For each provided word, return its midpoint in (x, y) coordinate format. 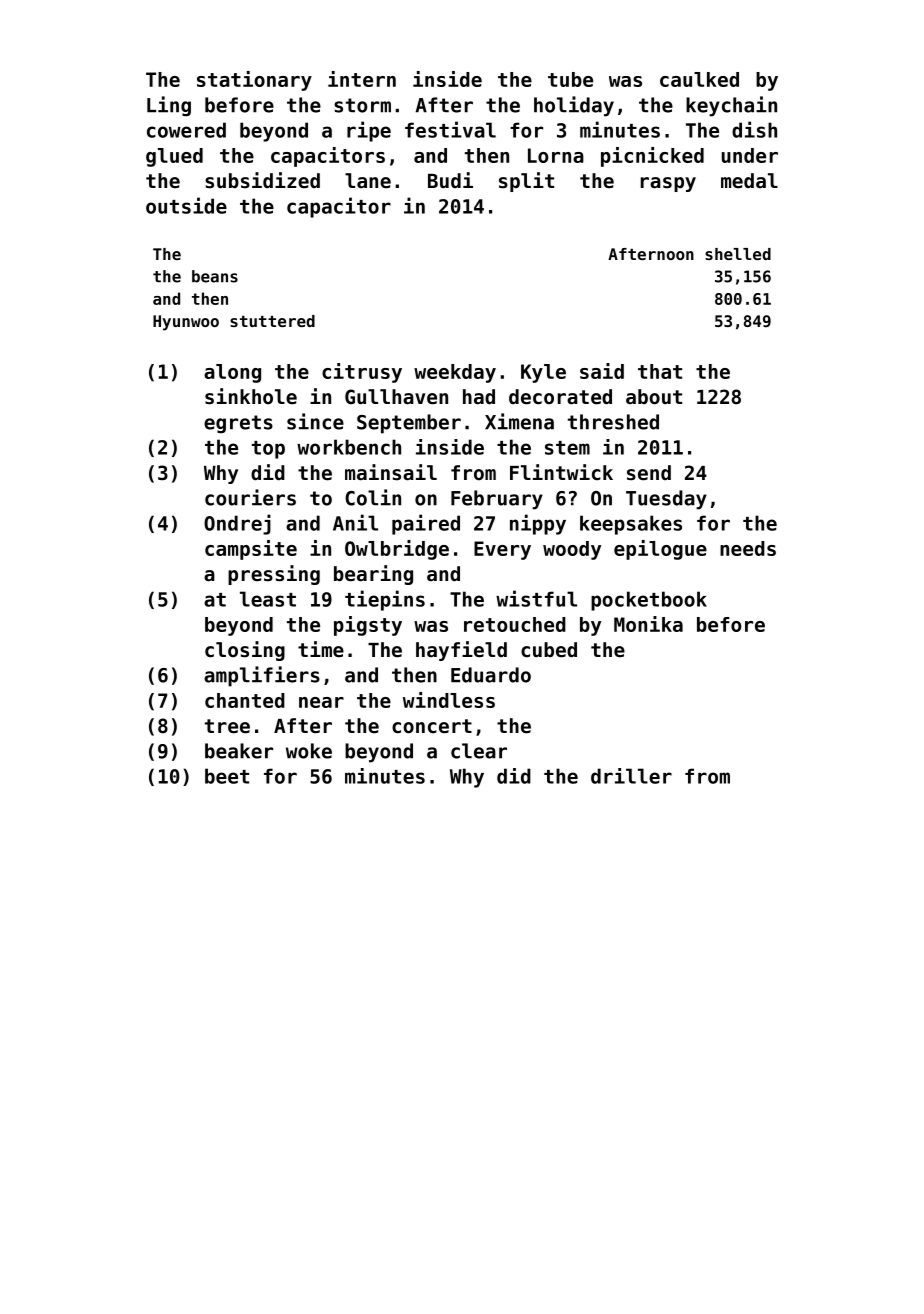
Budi (450, 180)
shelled (738, 254)
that (660, 371)
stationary (254, 81)
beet (227, 776)
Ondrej (237, 524)
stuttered (272, 321)
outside (186, 205)
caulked (699, 79)
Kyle (543, 373)
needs (748, 548)
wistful (536, 598)
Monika (648, 624)
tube (570, 79)
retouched (515, 624)
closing (245, 651)
